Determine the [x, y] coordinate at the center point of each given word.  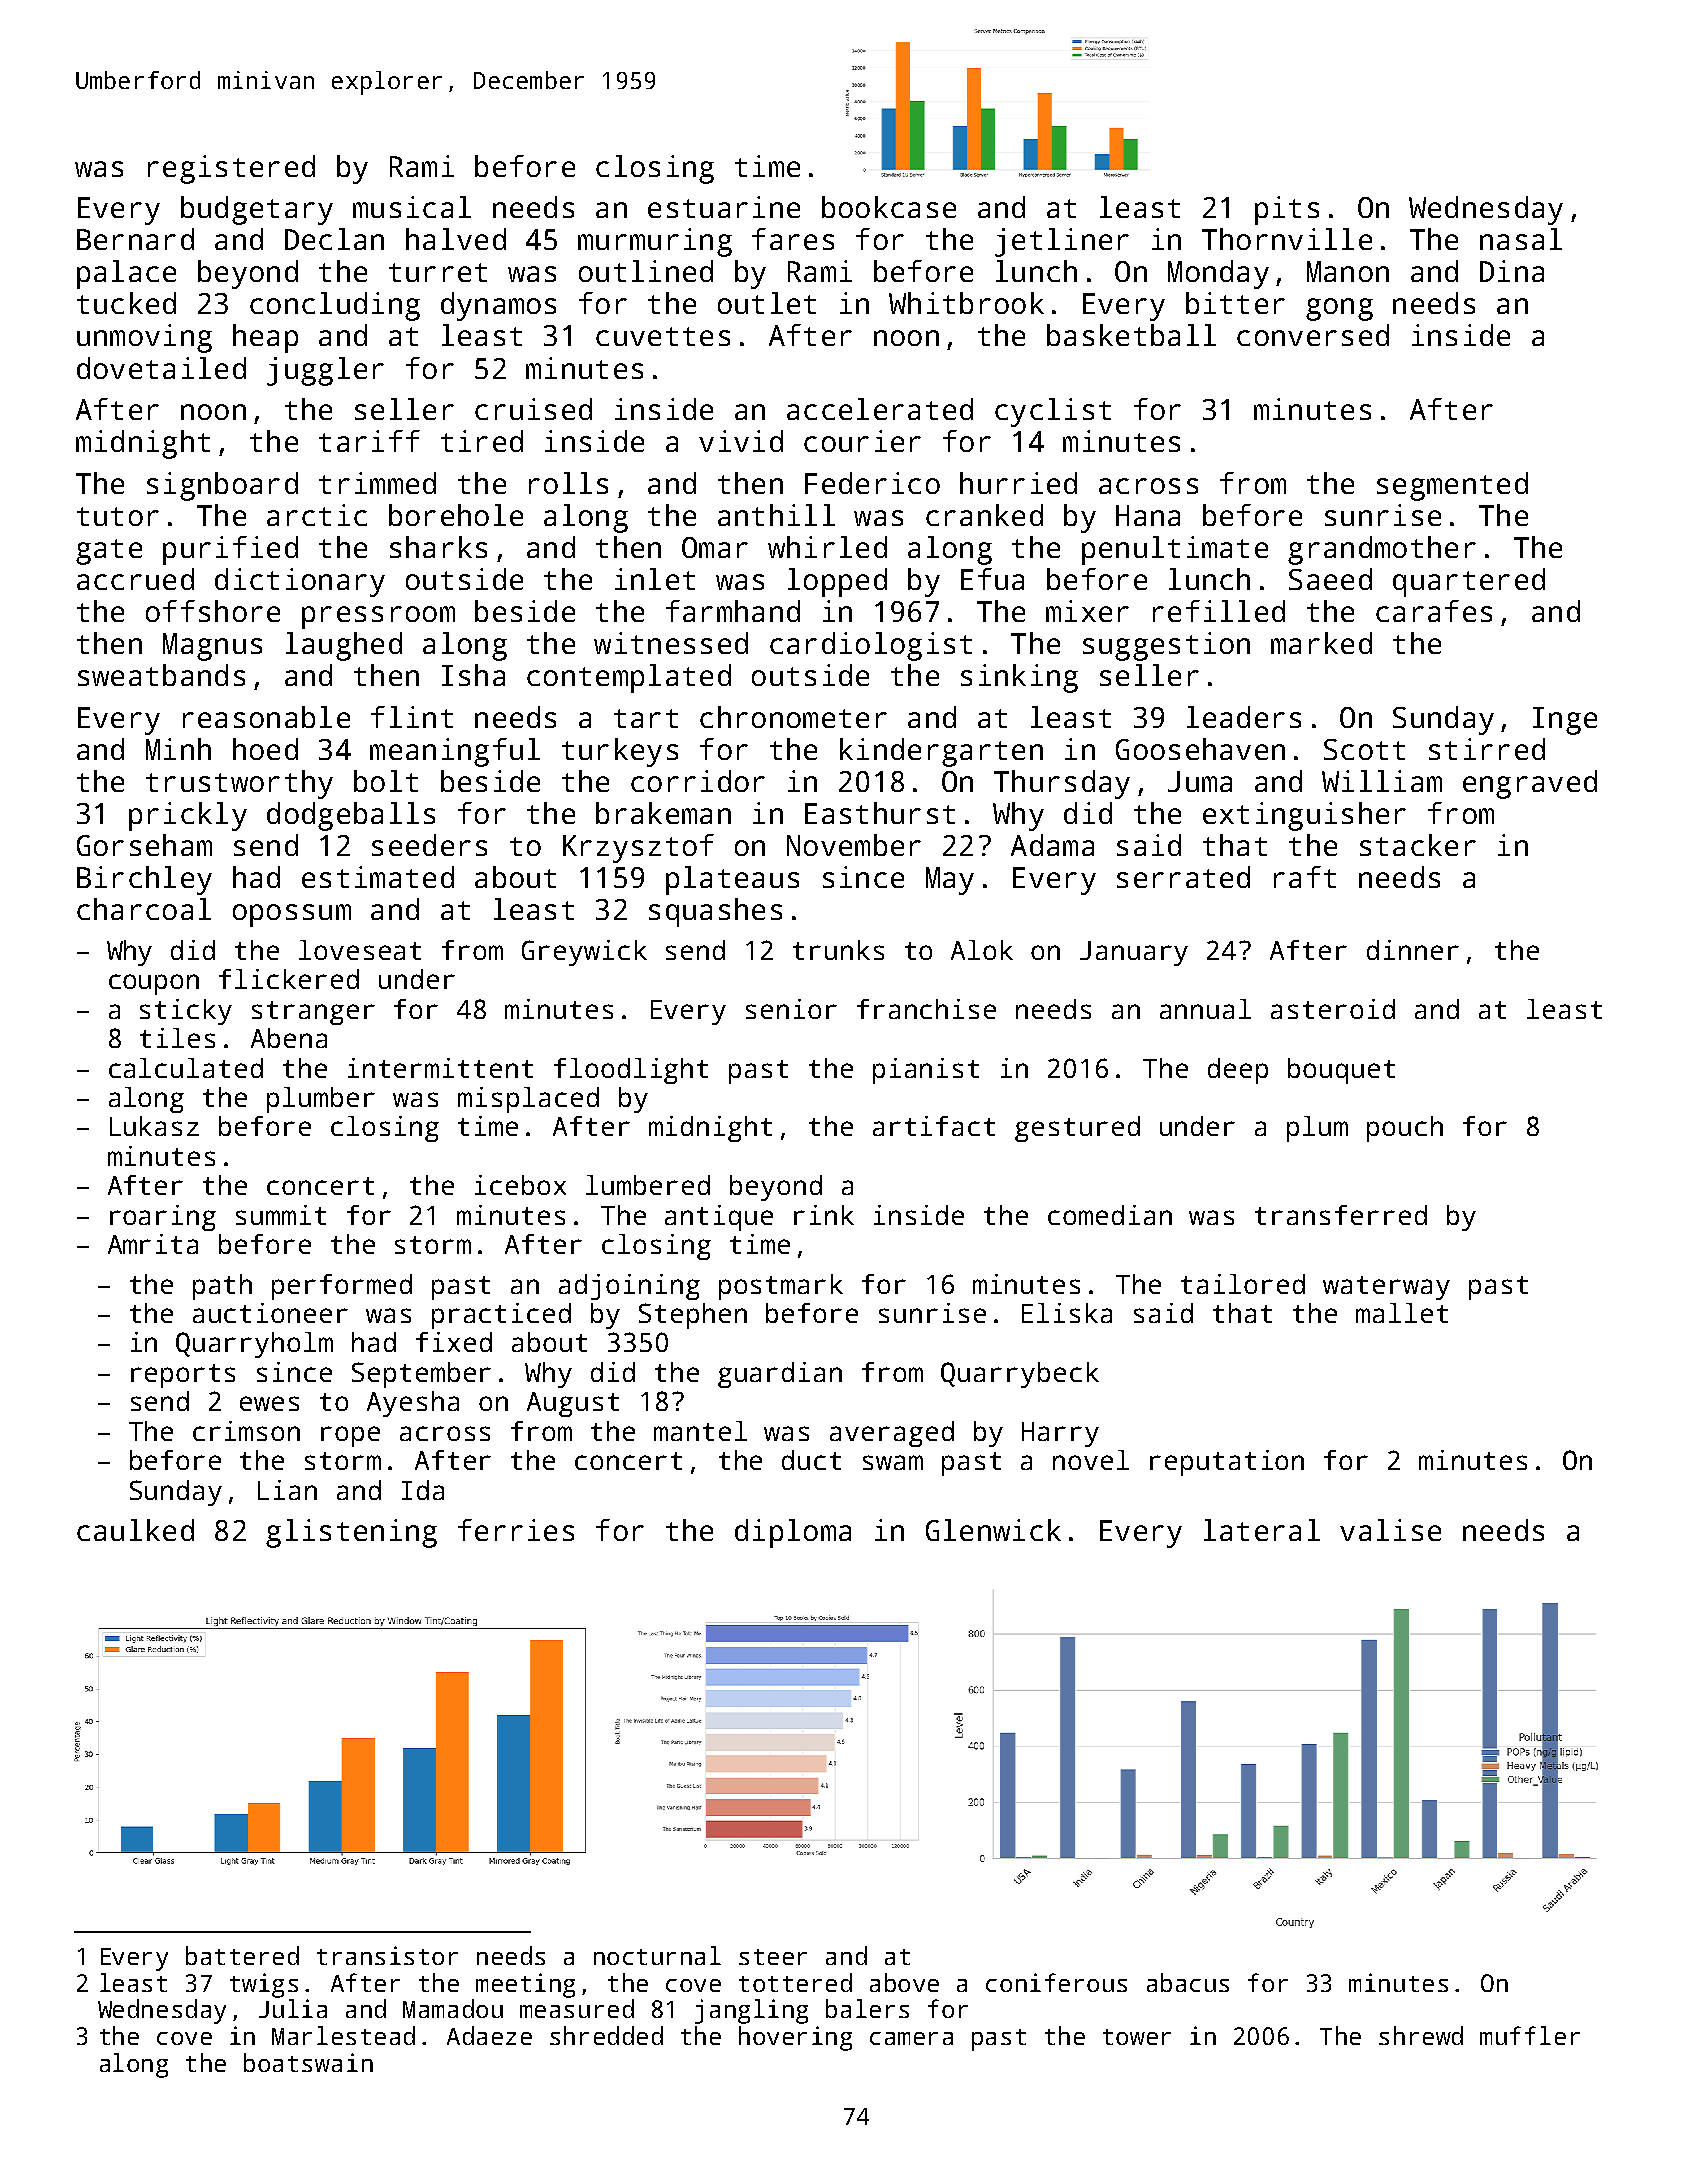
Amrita [153, 1244]
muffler [1530, 2035]
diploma [793, 1533]
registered [231, 169]
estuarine [724, 207]
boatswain [308, 2062]
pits [1287, 210]
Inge [1565, 721]
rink [824, 1215]
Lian [287, 1490]
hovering [795, 2038]
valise [1390, 1530]
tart [646, 718]
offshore [213, 611]
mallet [1402, 1313]
